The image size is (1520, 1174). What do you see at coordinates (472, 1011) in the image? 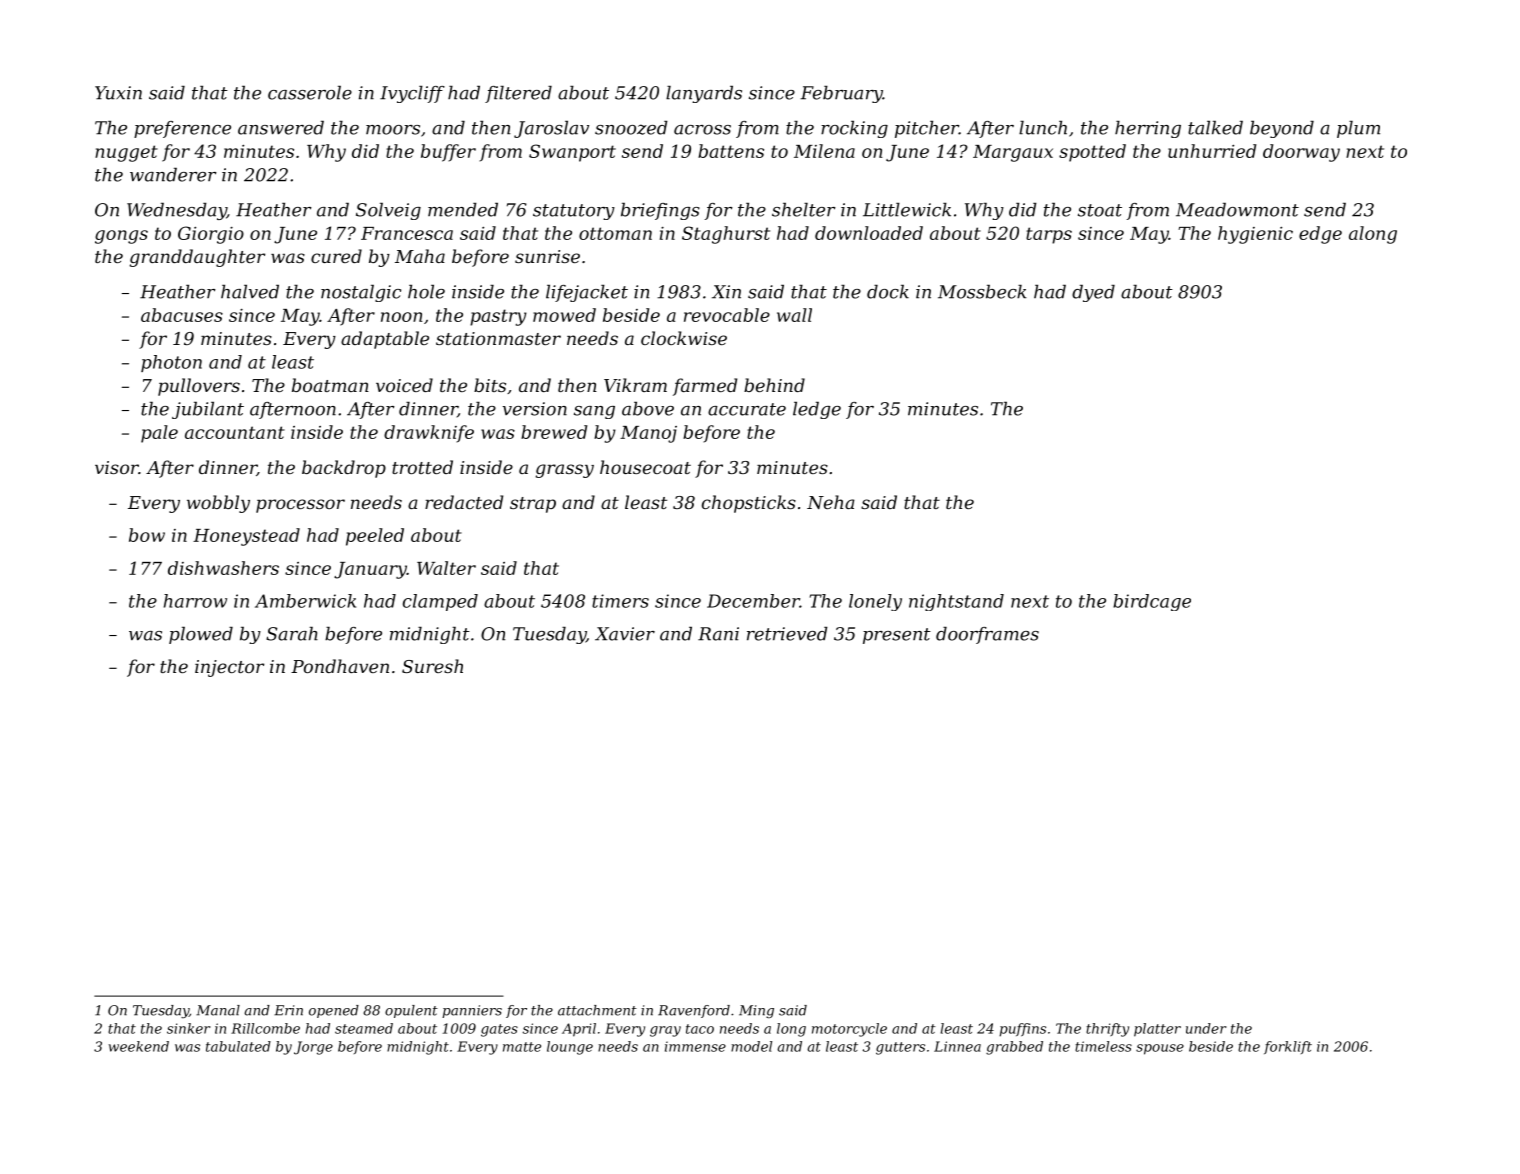
I see `panniers` at bounding box center [472, 1011].
